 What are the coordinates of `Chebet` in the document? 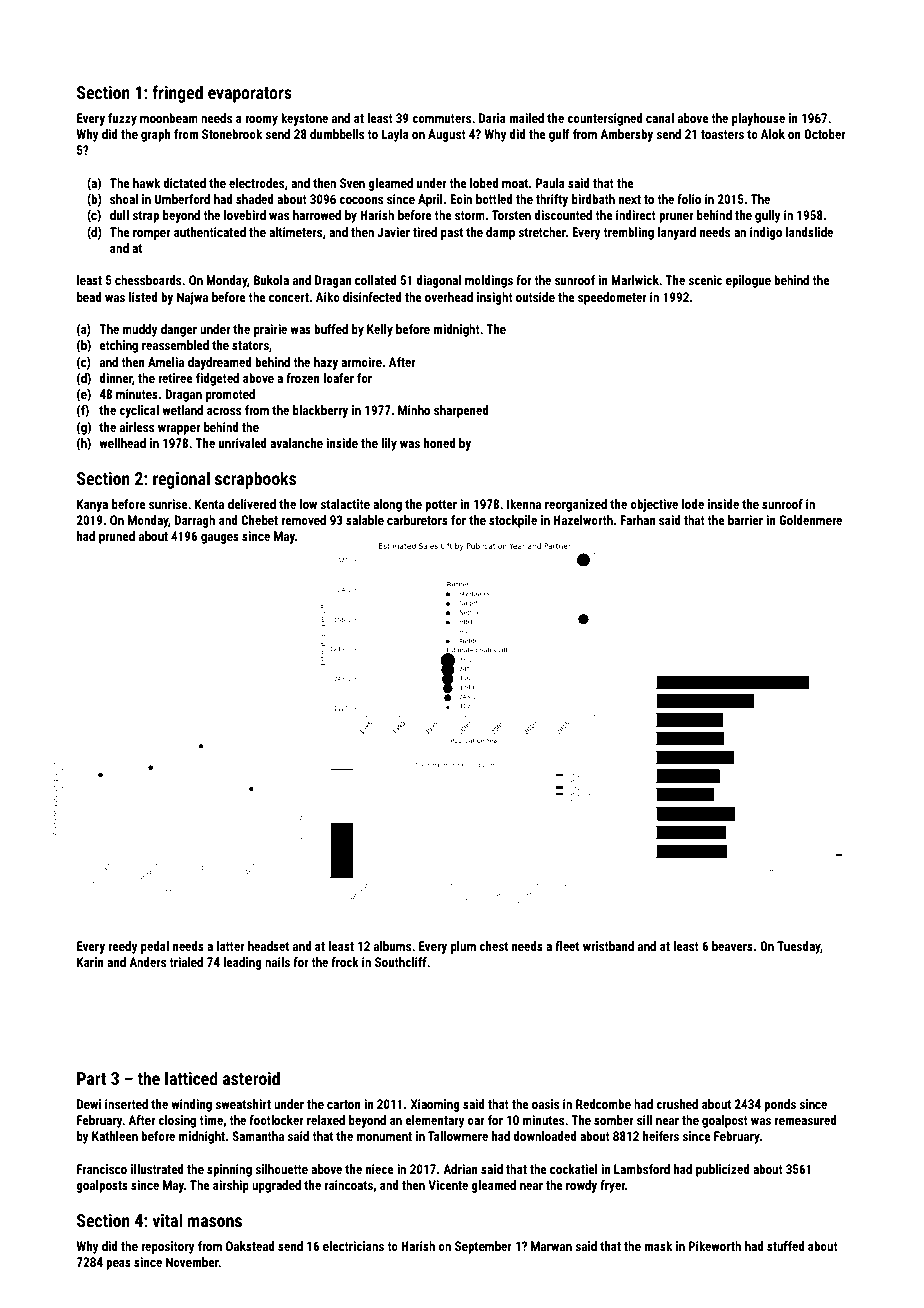 It's located at (259, 520).
